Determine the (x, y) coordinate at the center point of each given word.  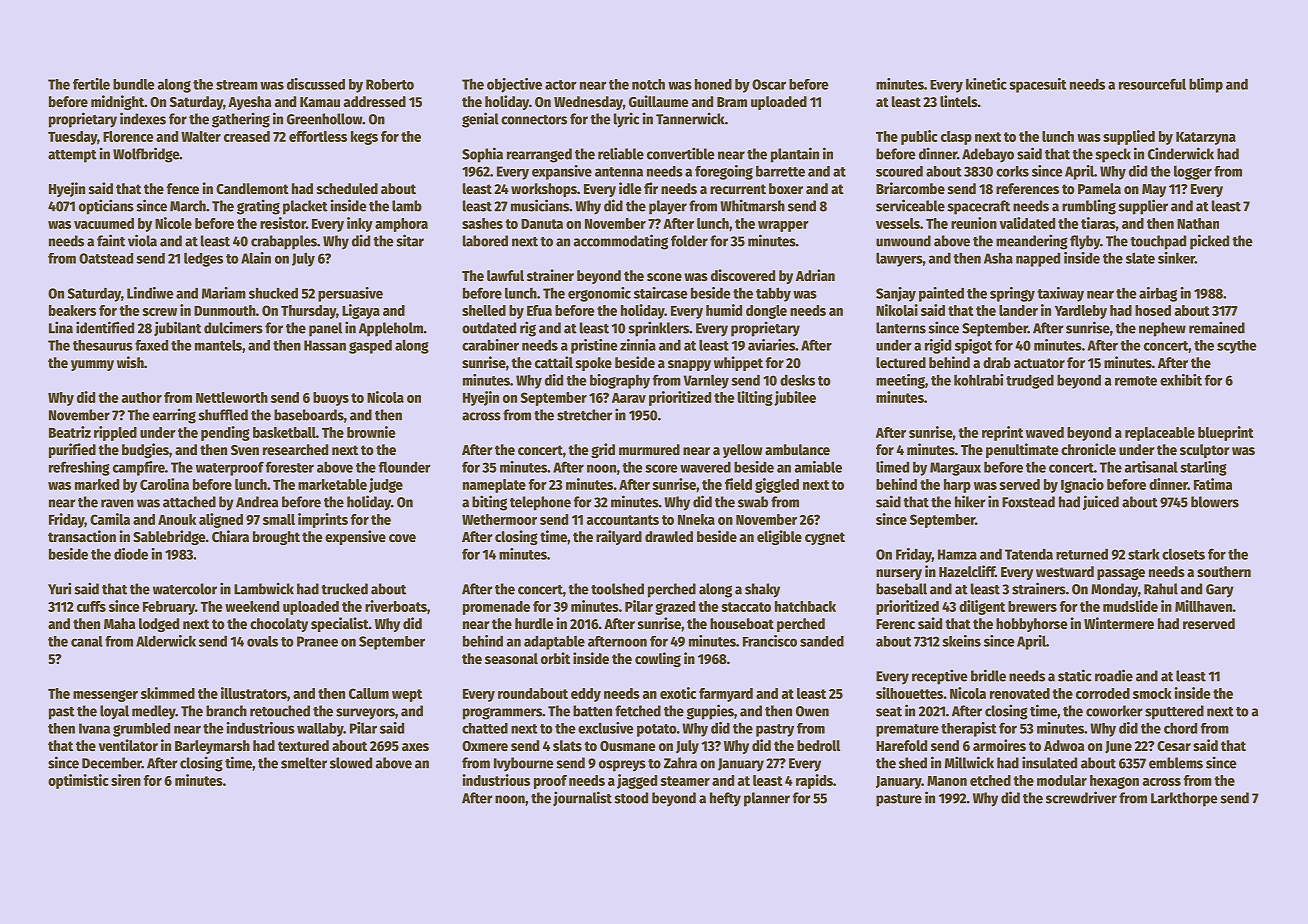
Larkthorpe (1184, 799)
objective (514, 85)
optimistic (78, 781)
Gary (1220, 591)
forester (290, 467)
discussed (316, 84)
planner (767, 799)
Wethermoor (499, 519)
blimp (1206, 85)
